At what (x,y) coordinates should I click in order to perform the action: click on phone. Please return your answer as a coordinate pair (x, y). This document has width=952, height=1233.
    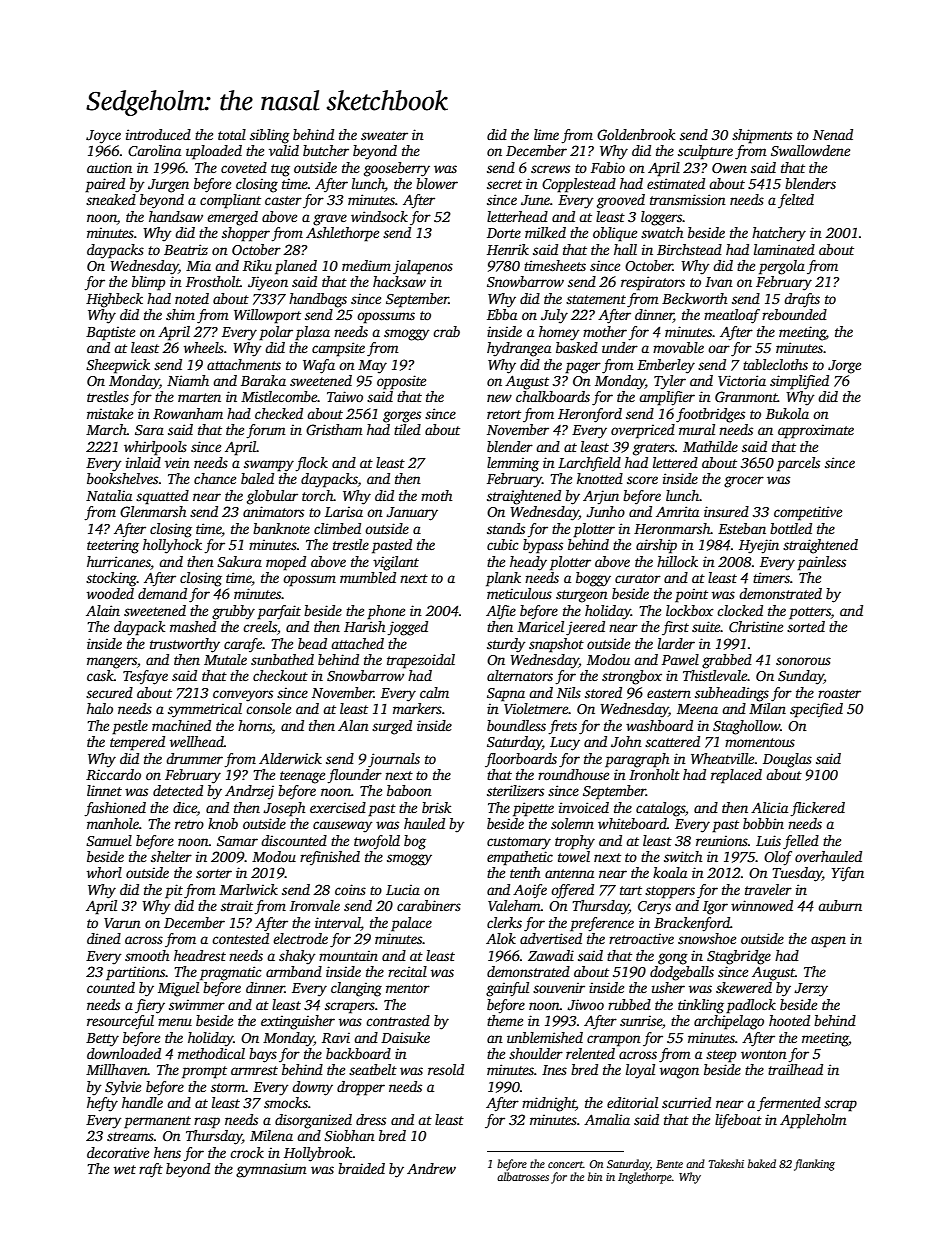
    Looking at the image, I should click on (386, 612).
